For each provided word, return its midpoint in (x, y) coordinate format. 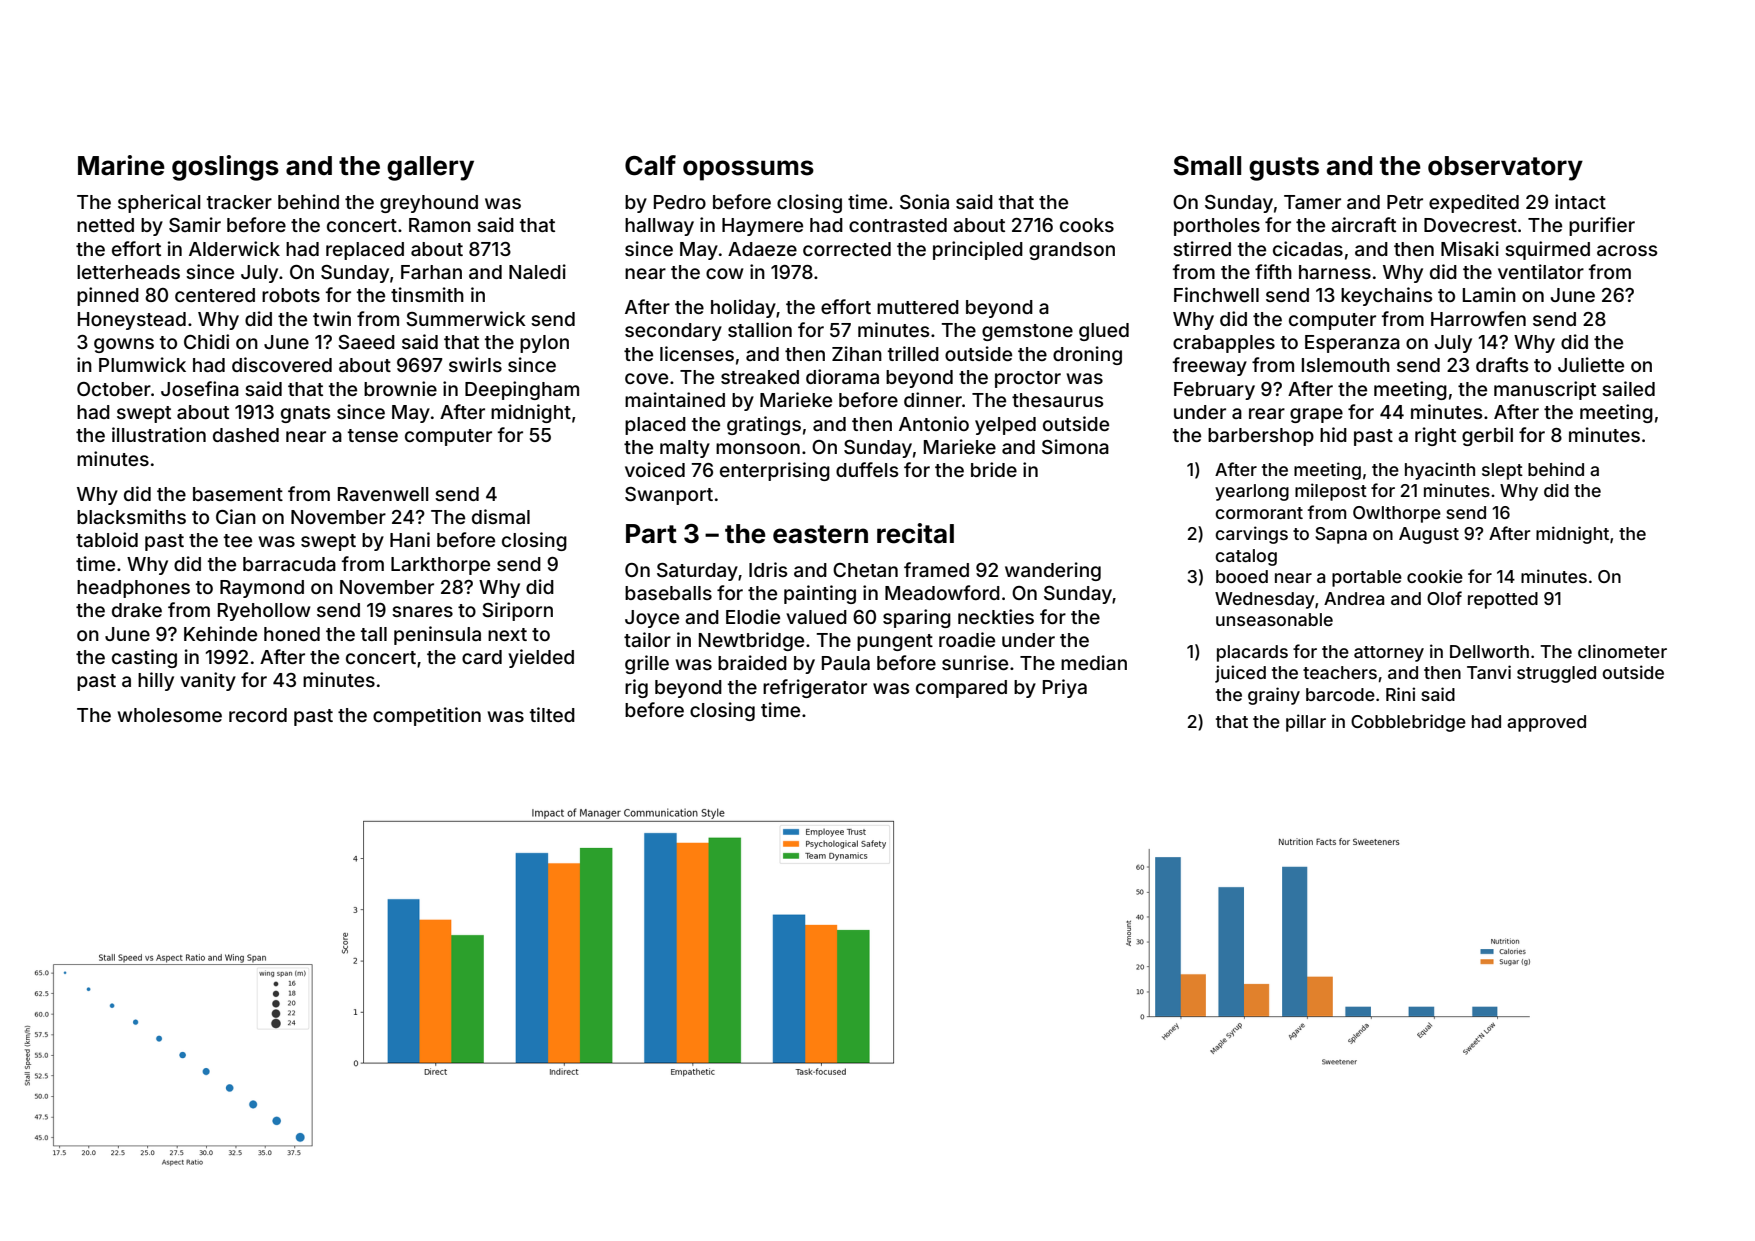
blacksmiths (131, 516)
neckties (996, 616)
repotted (1503, 600)
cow (724, 273)
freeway (1210, 366)
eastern (820, 534)
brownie (400, 388)
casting (144, 658)
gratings (764, 425)
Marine (121, 165)
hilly (156, 681)
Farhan (431, 272)
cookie (1435, 576)
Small (1207, 166)
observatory (1505, 168)
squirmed (1547, 250)
